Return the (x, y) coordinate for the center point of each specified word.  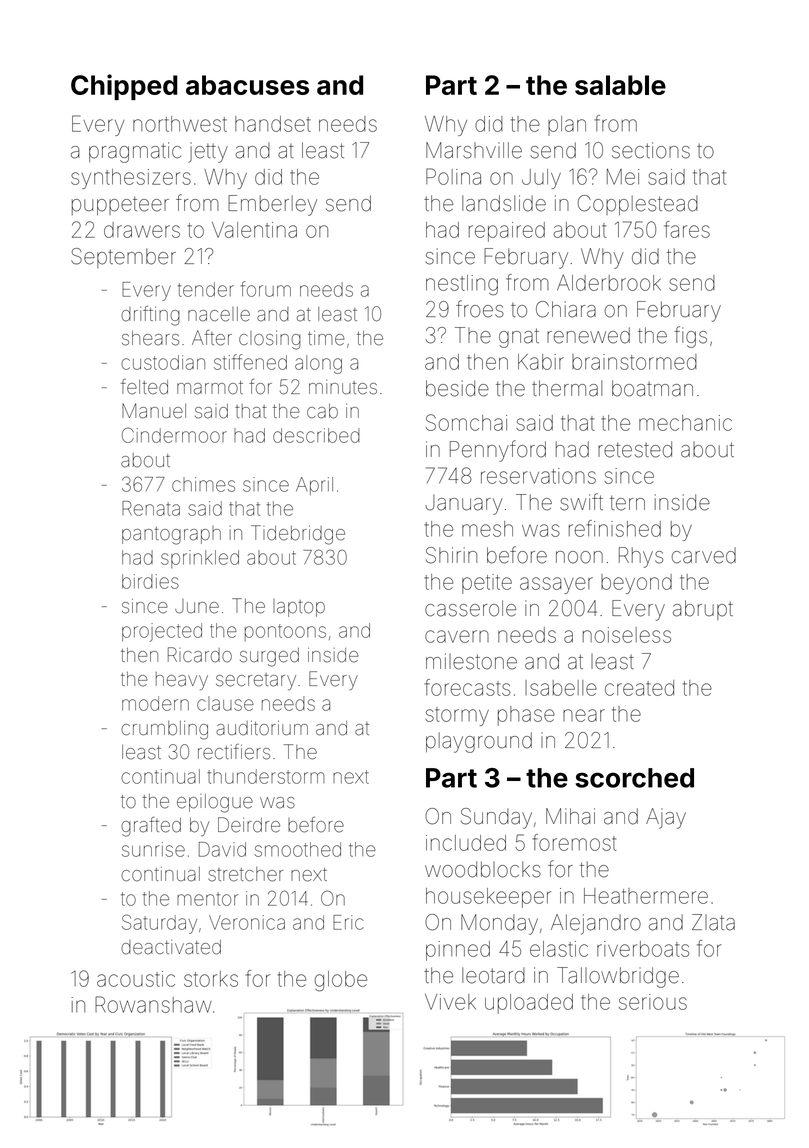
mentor (207, 899)
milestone (471, 661)
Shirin (451, 555)
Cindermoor (174, 435)
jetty (208, 152)
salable (620, 85)
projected (162, 632)
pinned (458, 951)
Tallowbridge (618, 977)
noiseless (627, 635)
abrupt (703, 610)
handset (273, 124)
